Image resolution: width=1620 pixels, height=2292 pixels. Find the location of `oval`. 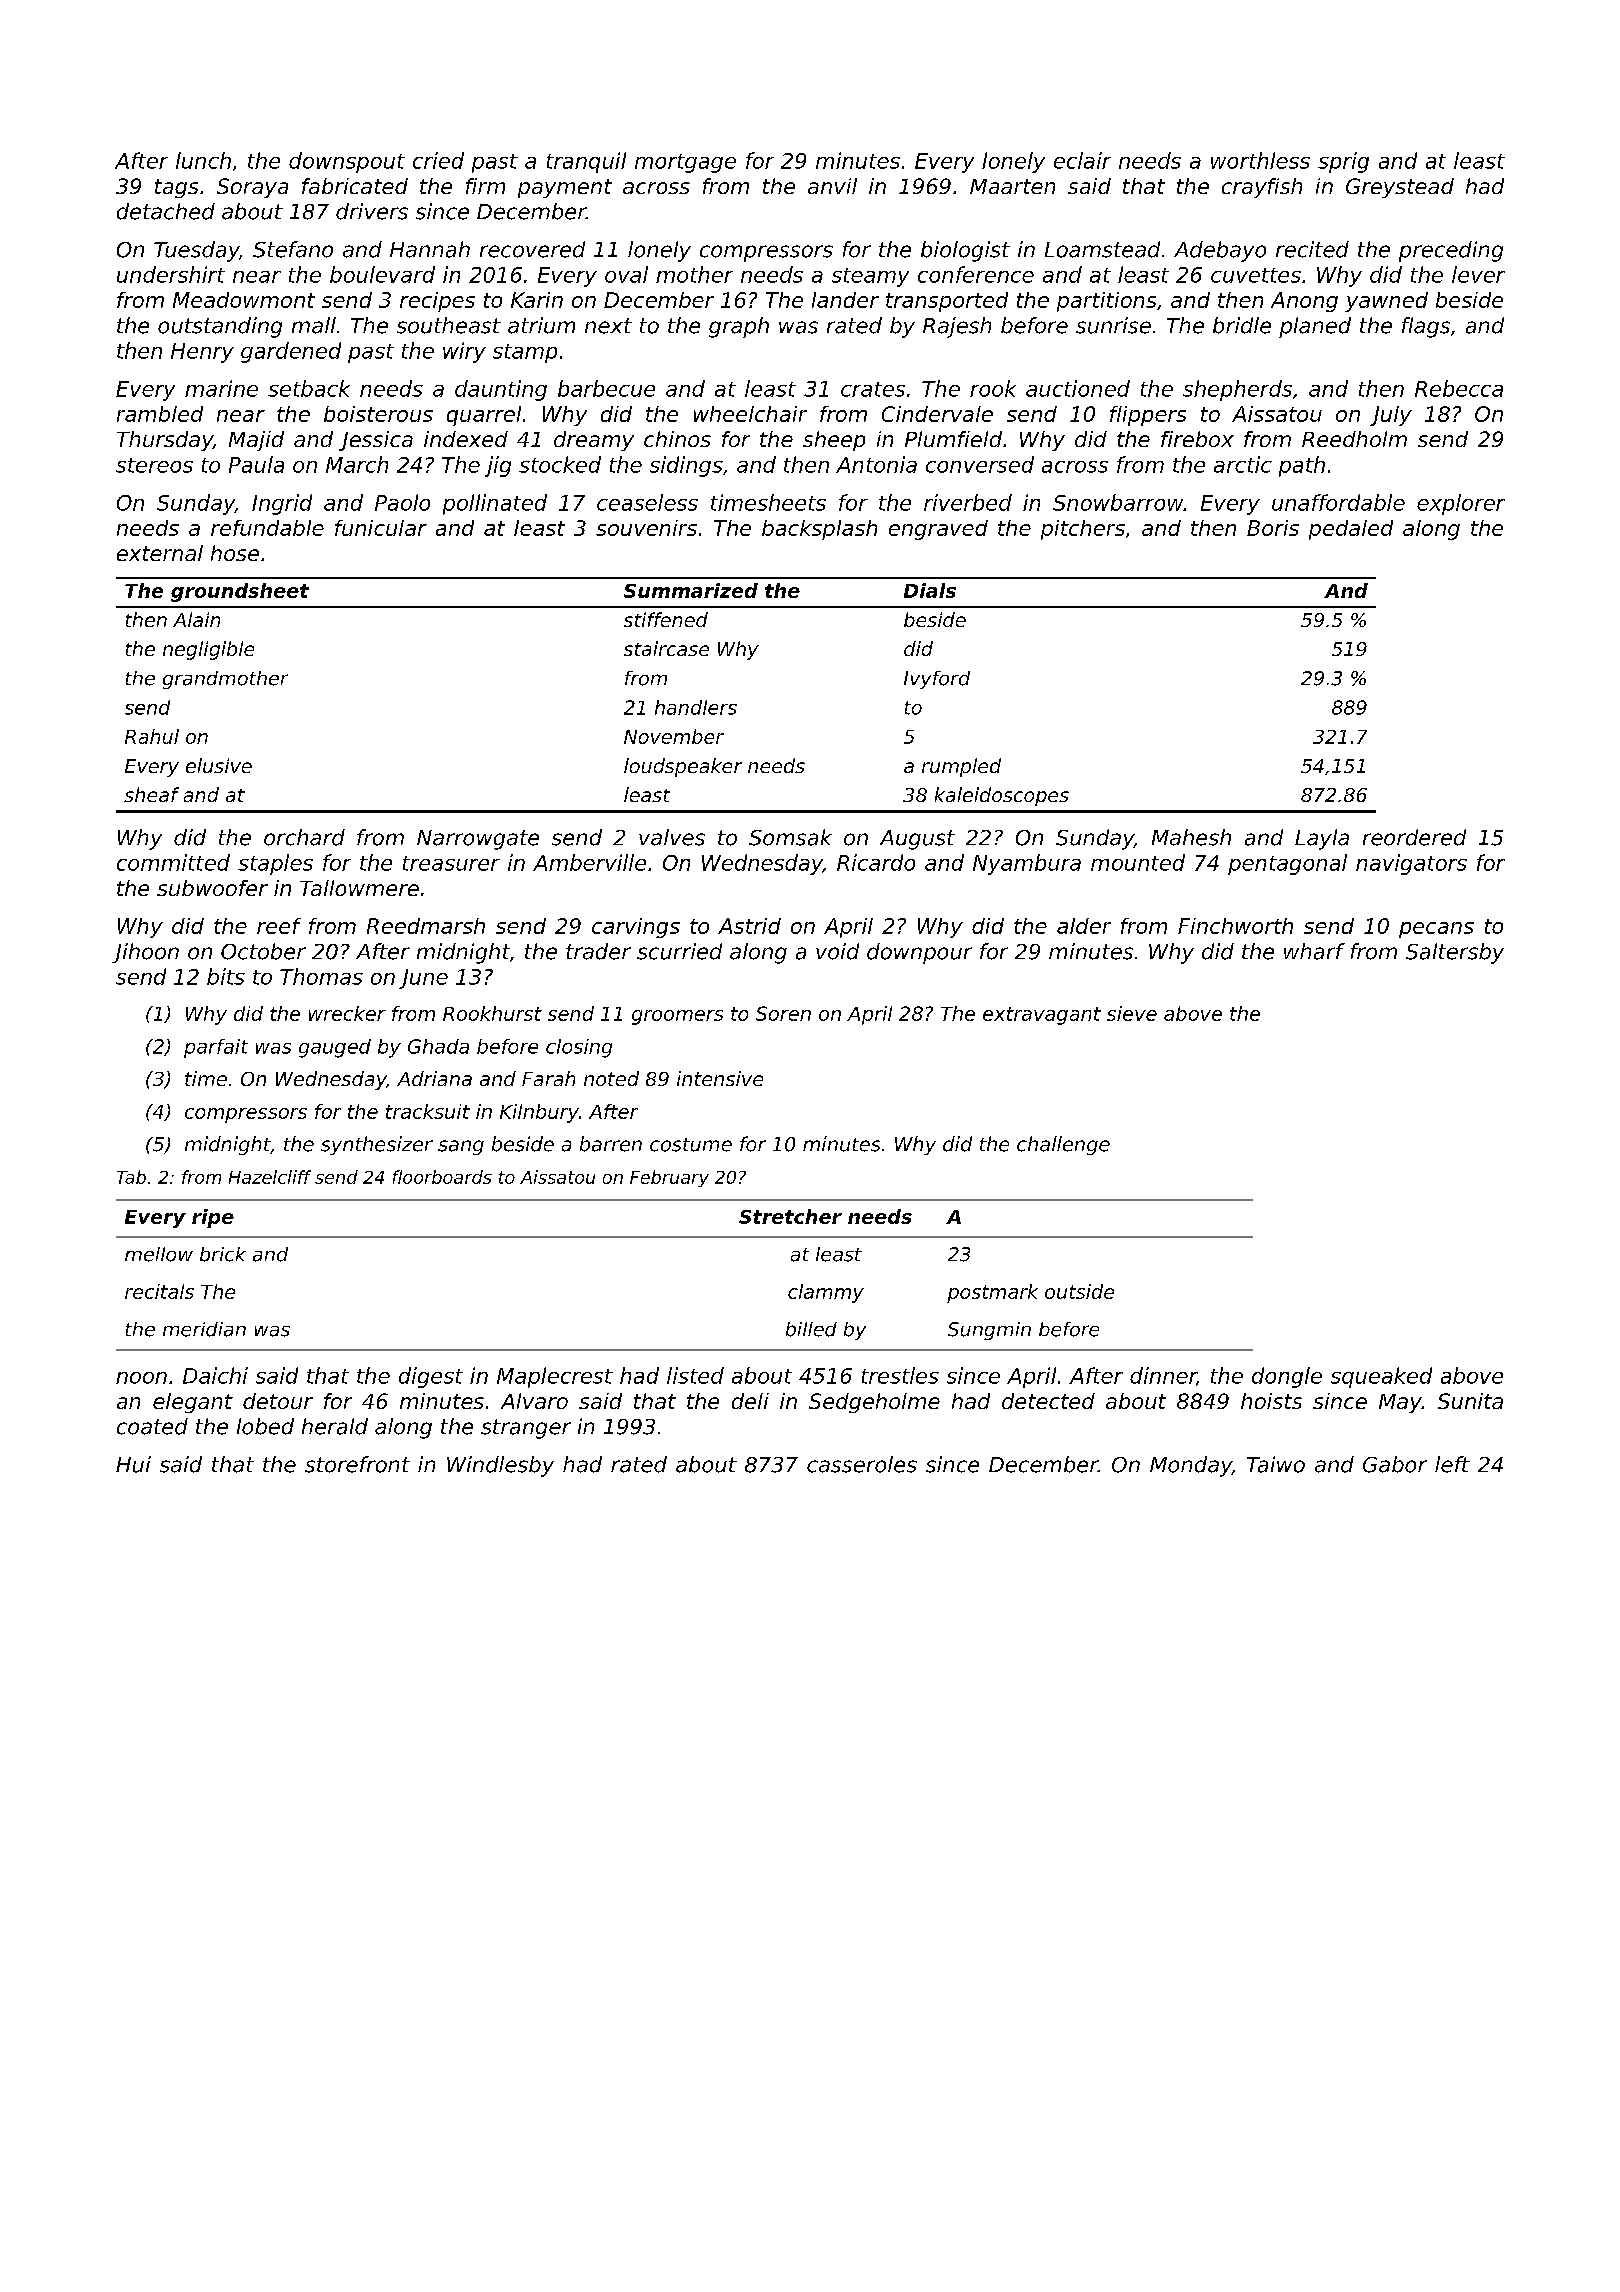

oval is located at coordinates (626, 274).
